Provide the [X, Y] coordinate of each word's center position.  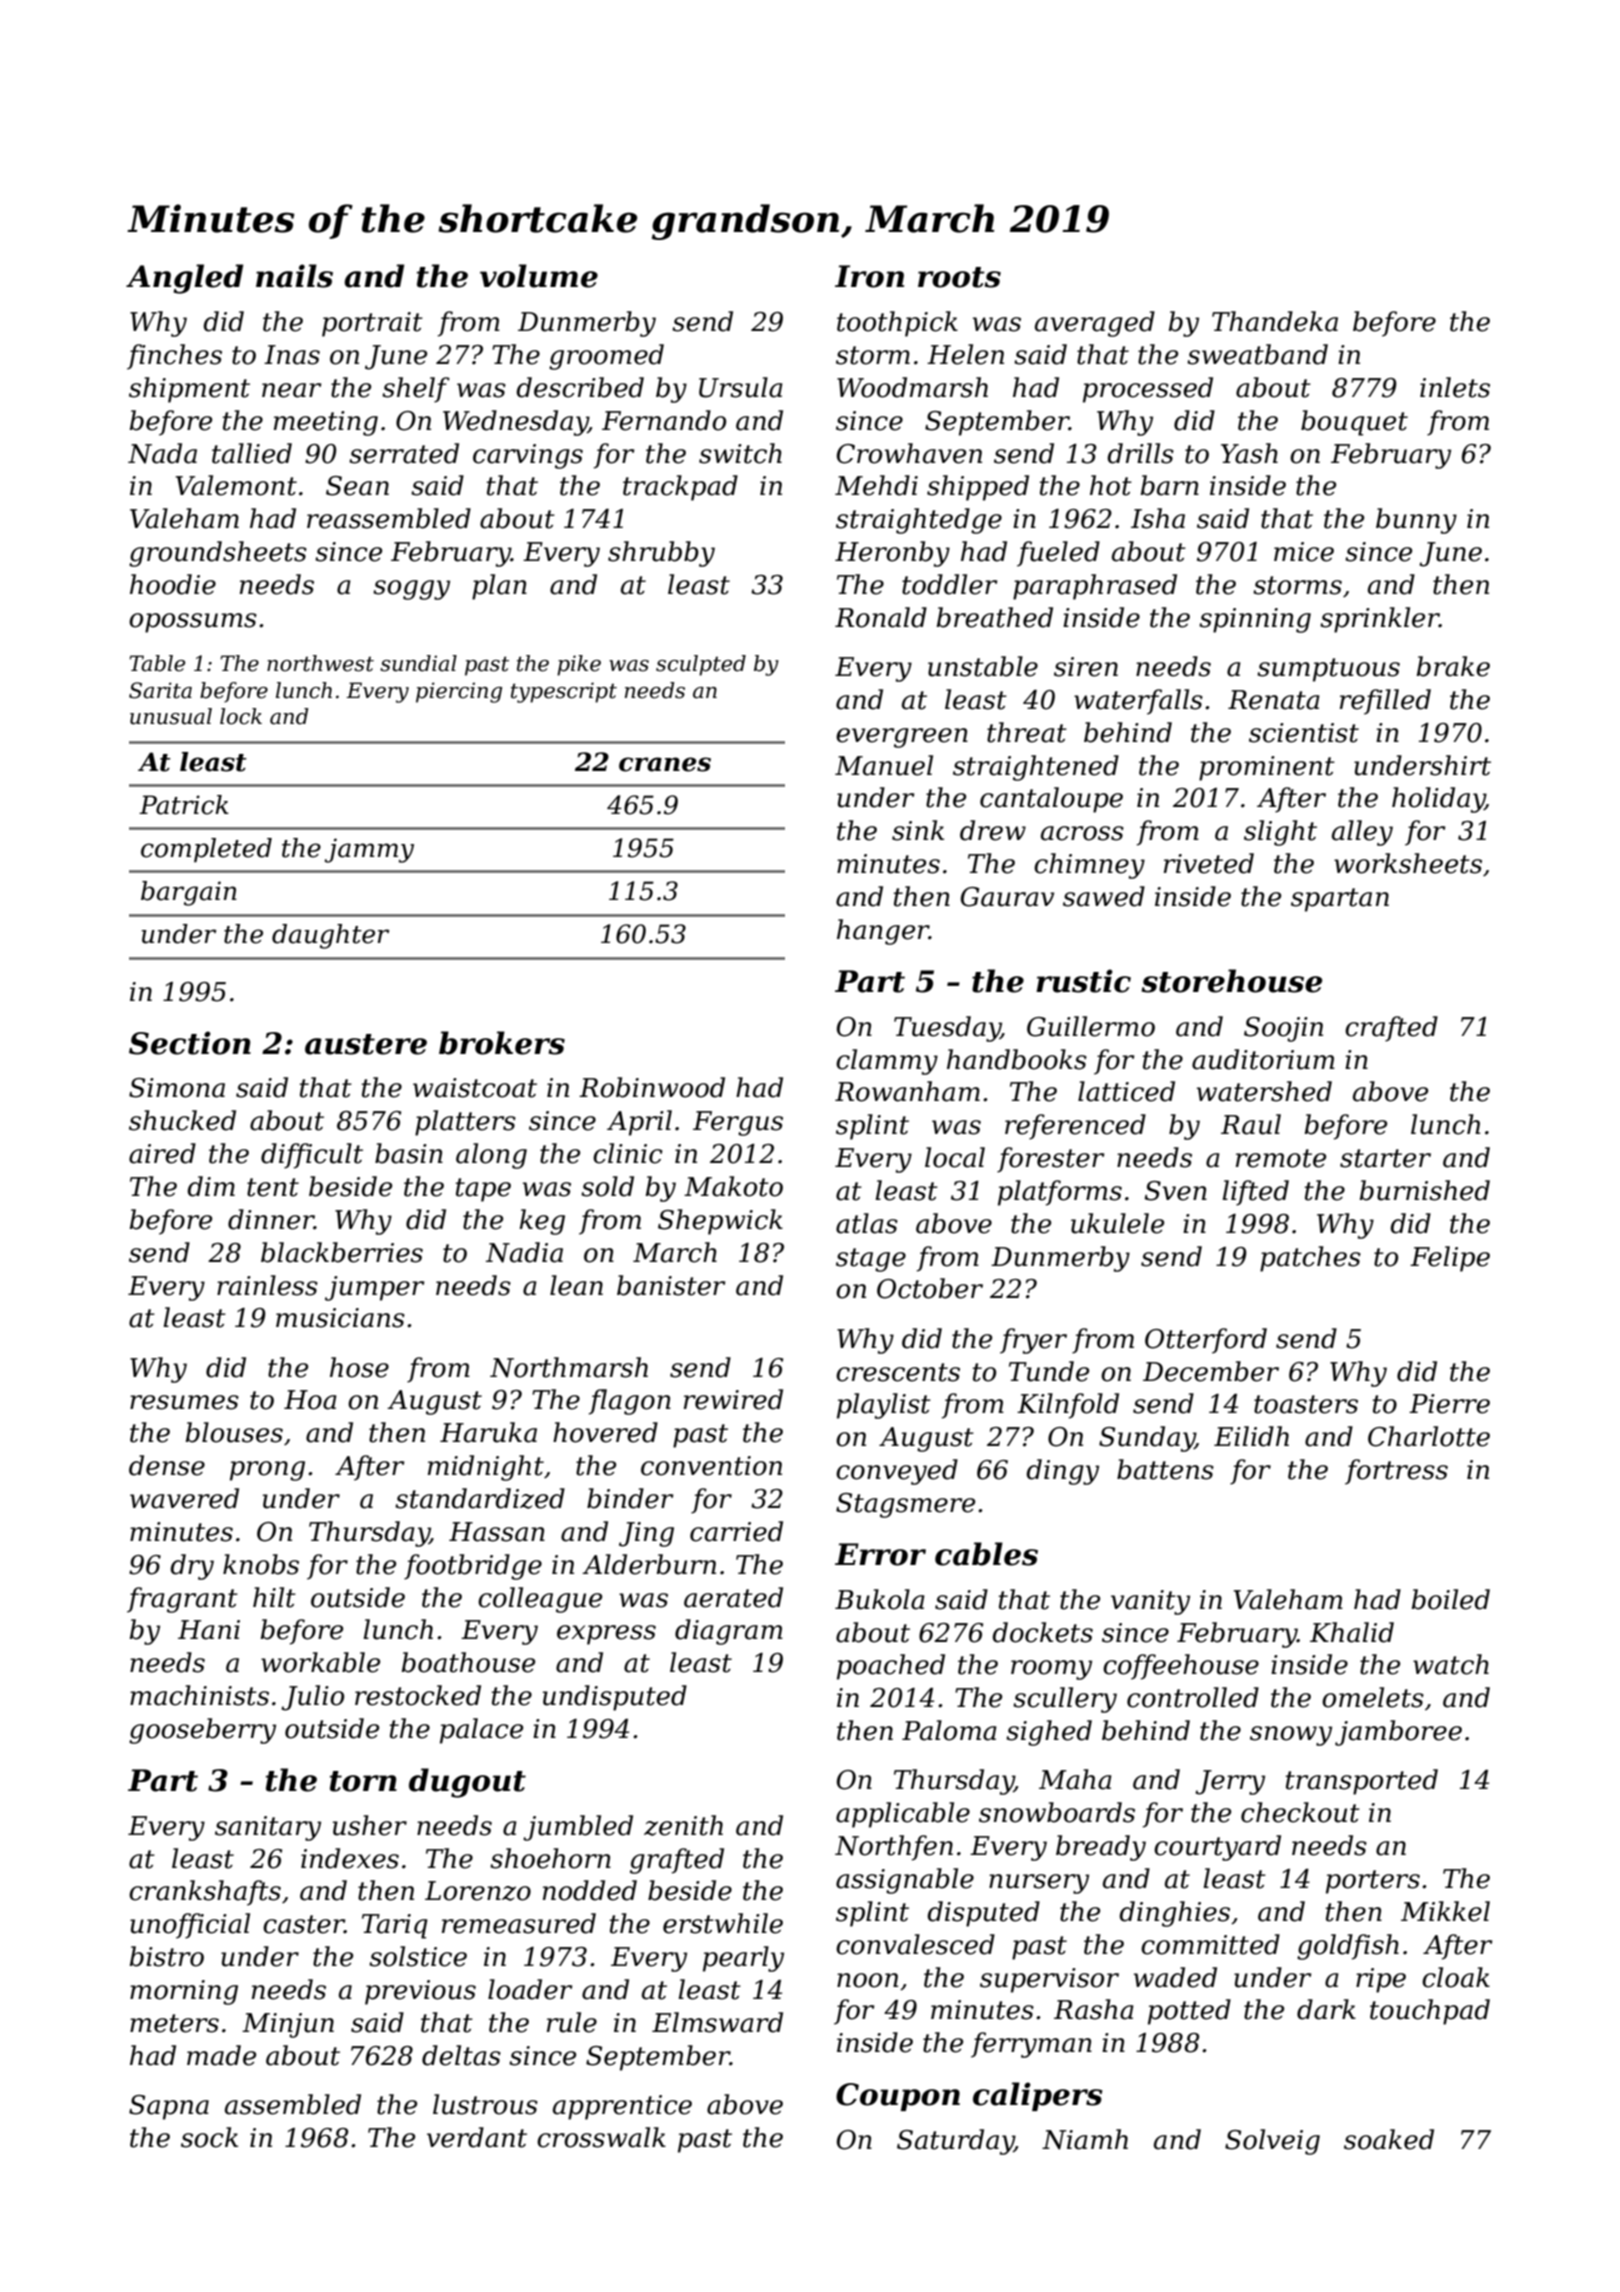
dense [167, 1465]
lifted [1255, 1193]
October [930, 1288]
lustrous [485, 2104]
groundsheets [218, 554]
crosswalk [601, 2137]
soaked [1389, 2139]
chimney [1089, 866]
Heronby [892, 554]
